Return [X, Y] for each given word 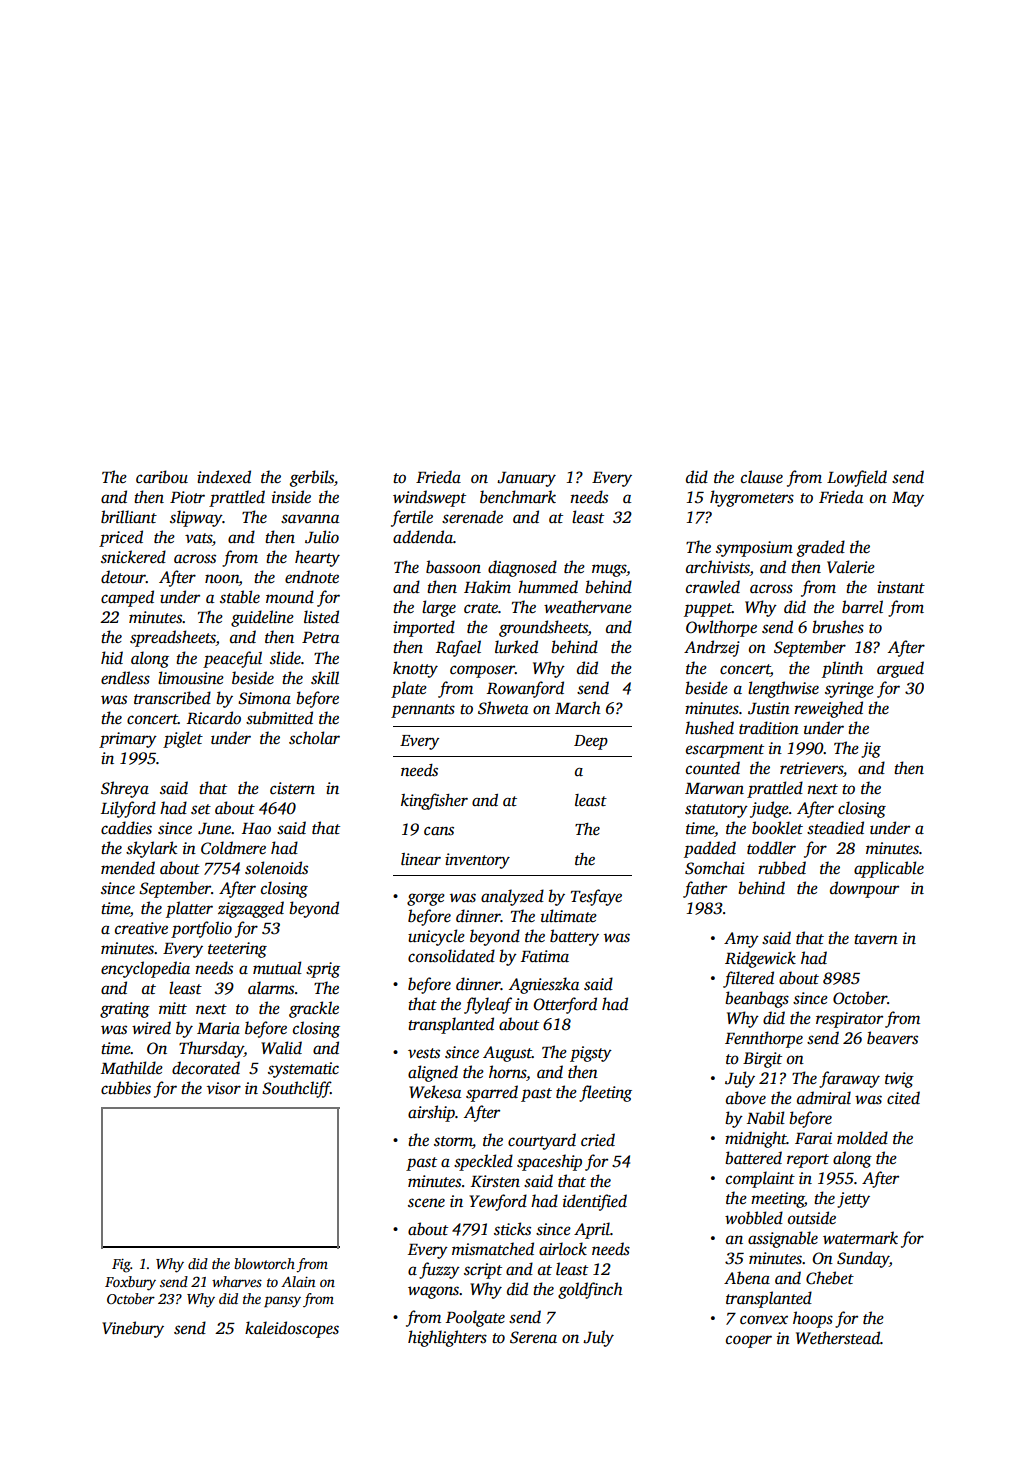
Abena [747, 1278]
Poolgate [475, 1318]
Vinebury [133, 1329]
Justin [769, 708]
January [526, 479]
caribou [162, 477]
